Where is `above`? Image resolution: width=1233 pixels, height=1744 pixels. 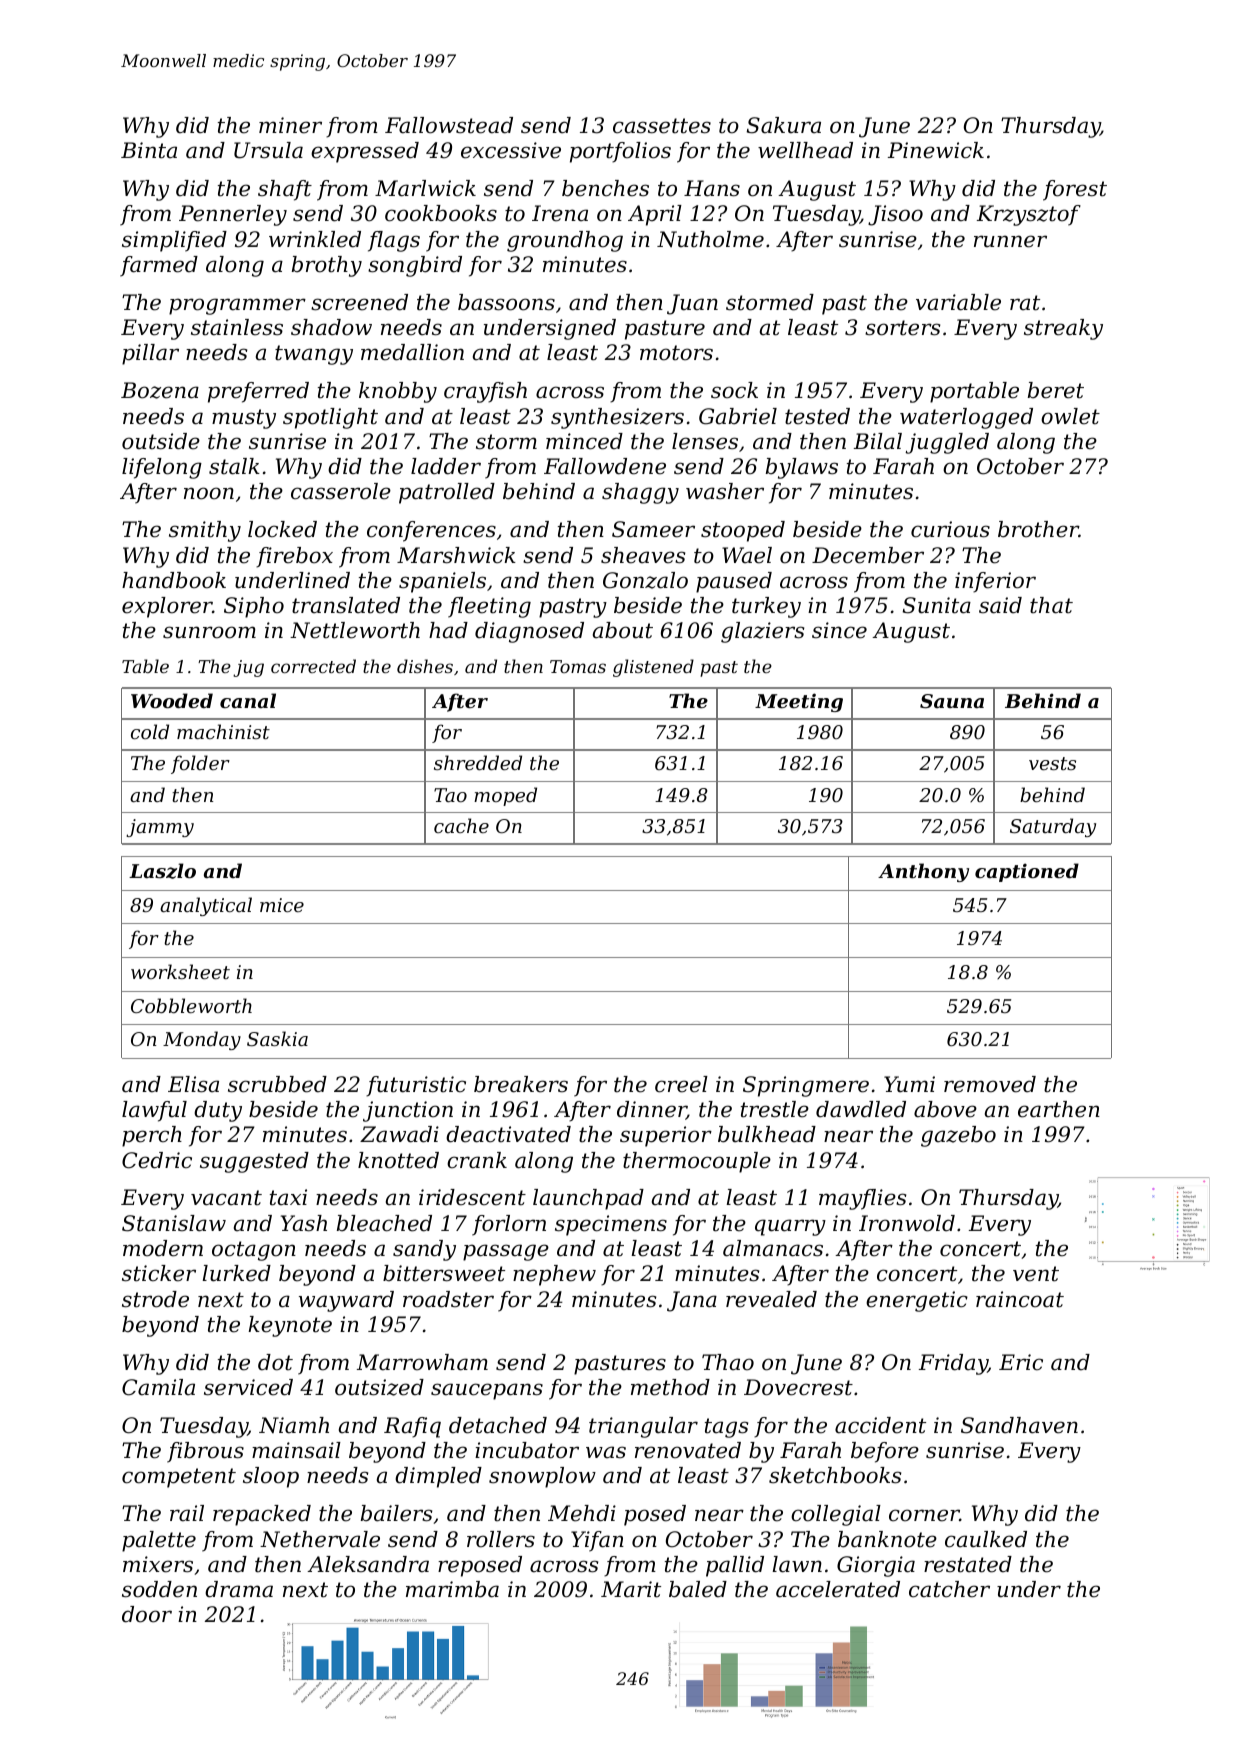 above is located at coordinates (945, 1109).
